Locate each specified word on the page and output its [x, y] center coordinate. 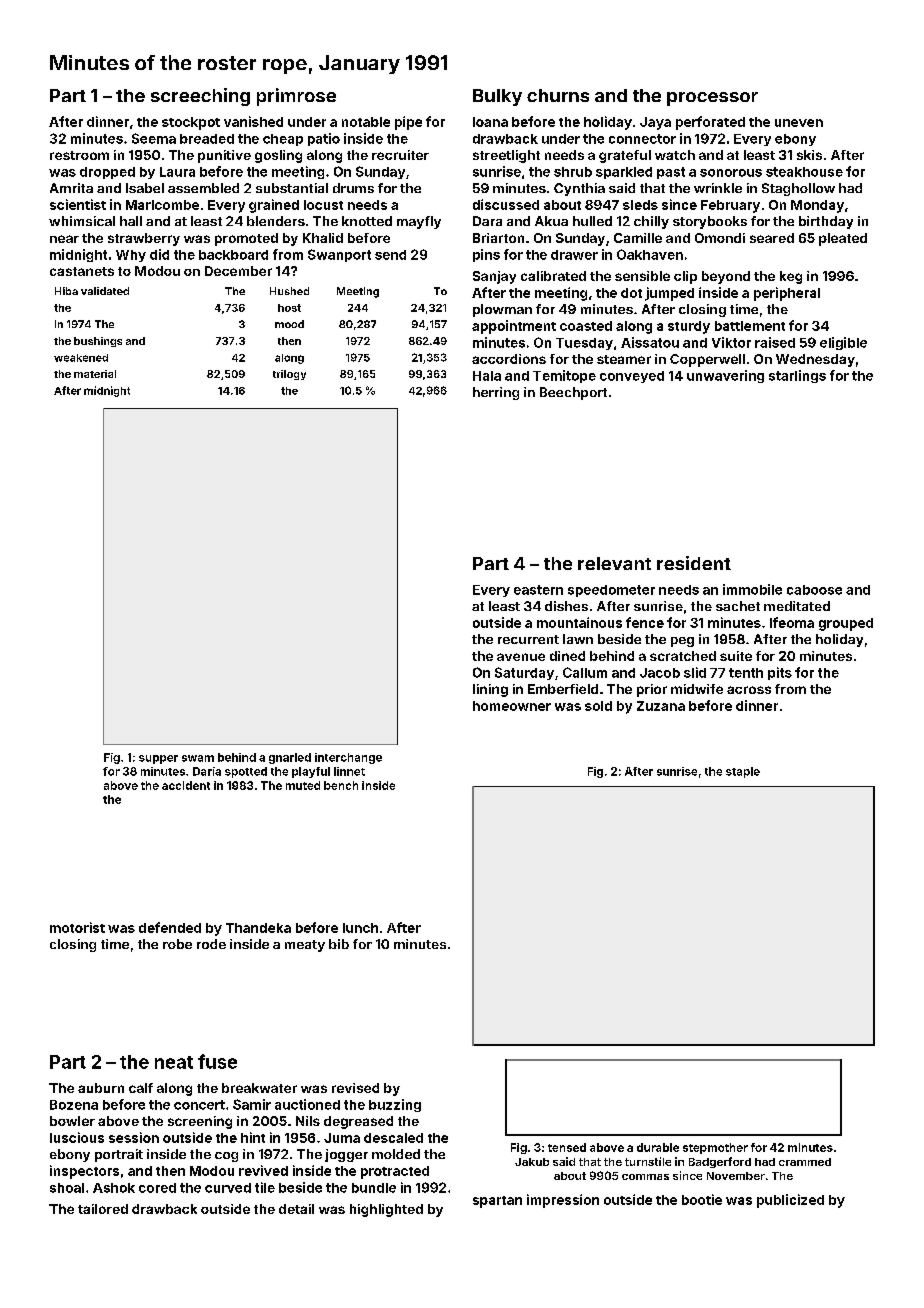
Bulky [497, 97]
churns [558, 95]
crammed [805, 1162]
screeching [200, 97]
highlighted [386, 1210]
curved [228, 1188]
